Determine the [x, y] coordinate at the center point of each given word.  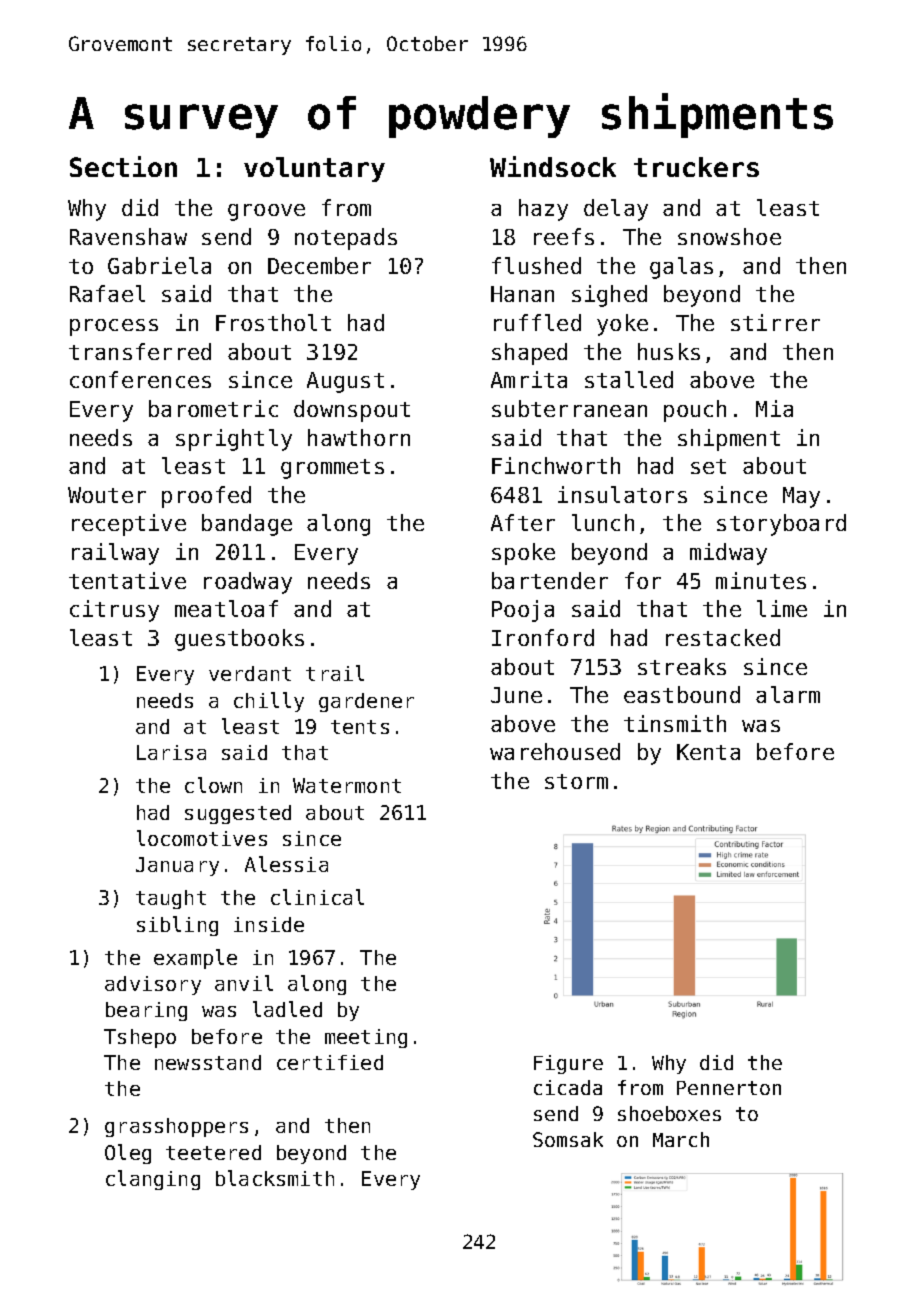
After [523, 522]
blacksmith [275, 1178]
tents [360, 727]
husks [669, 351]
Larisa [171, 752]
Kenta [708, 752]
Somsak [568, 1139]
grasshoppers [176, 1127]
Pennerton [729, 1088]
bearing [146, 1011]
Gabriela [159, 265]
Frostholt [273, 322]
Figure [568, 1064]
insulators [622, 494]
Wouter [107, 495]
